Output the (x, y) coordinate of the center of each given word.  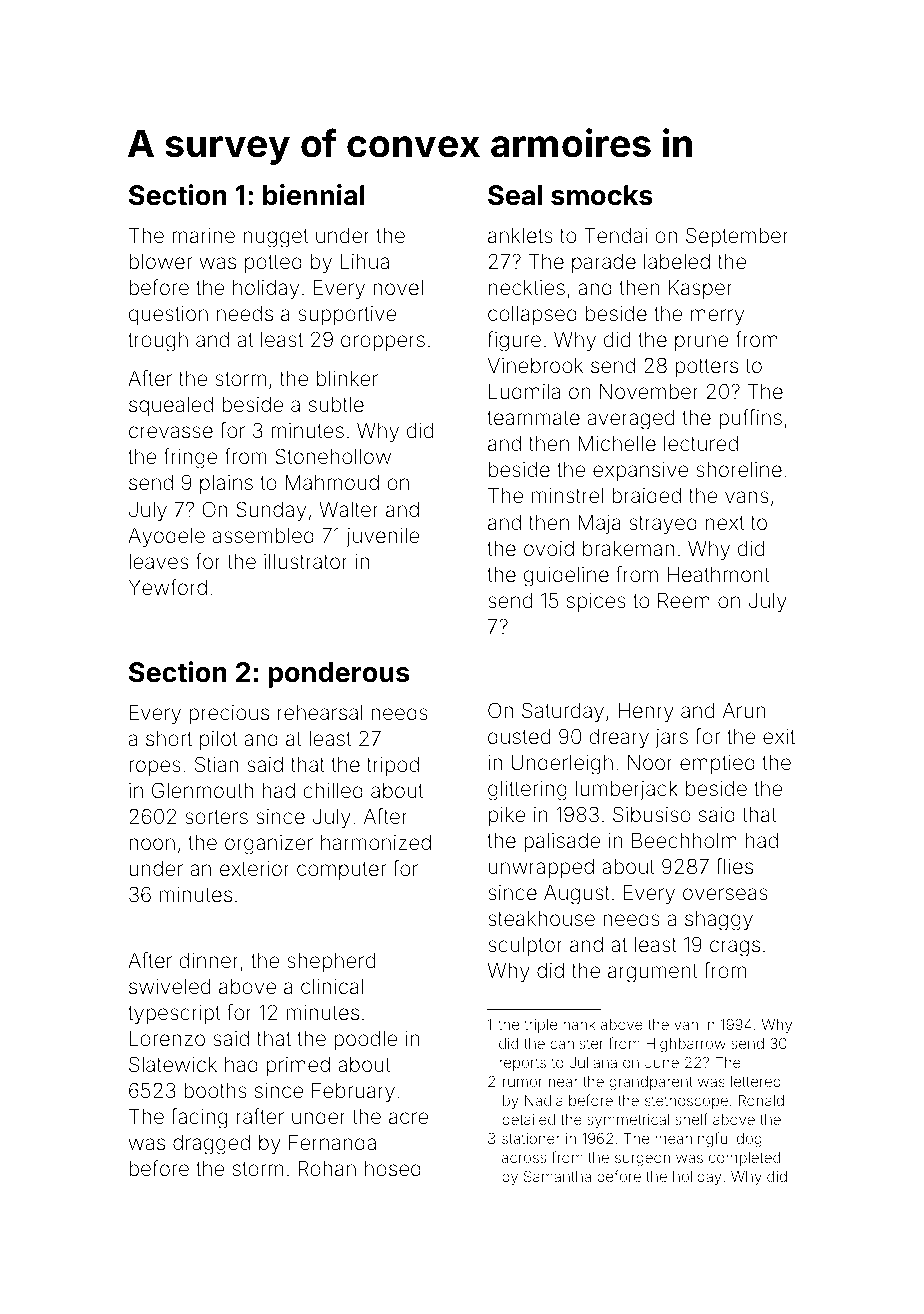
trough (158, 342)
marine (203, 235)
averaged (631, 420)
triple (541, 1026)
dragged (211, 1145)
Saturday (563, 712)
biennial (314, 195)
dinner (209, 960)
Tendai (615, 235)
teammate (533, 418)
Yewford (168, 587)
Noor (650, 762)
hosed (393, 1168)
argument (653, 973)
